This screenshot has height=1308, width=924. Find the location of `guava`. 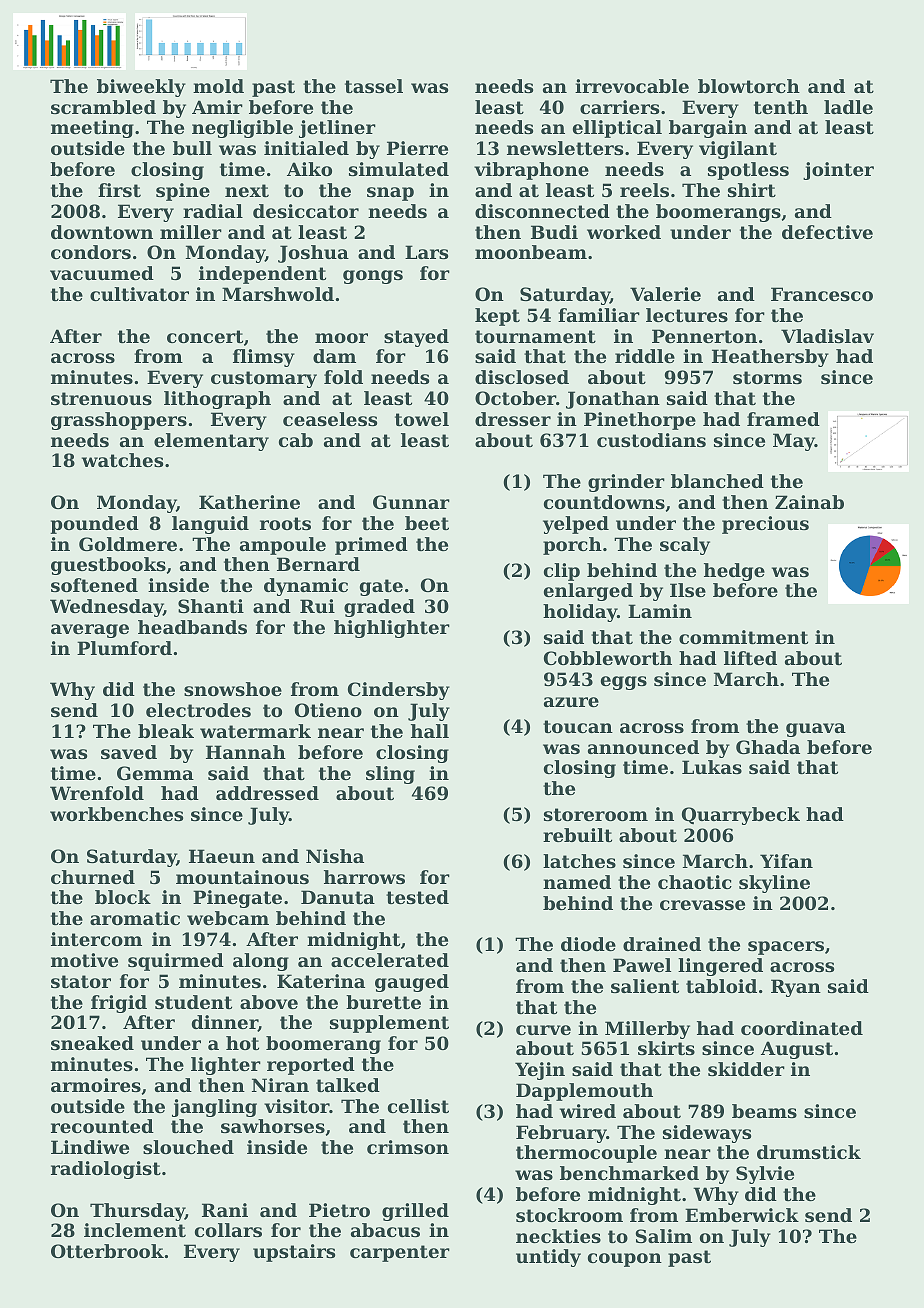

guava is located at coordinates (816, 730).
